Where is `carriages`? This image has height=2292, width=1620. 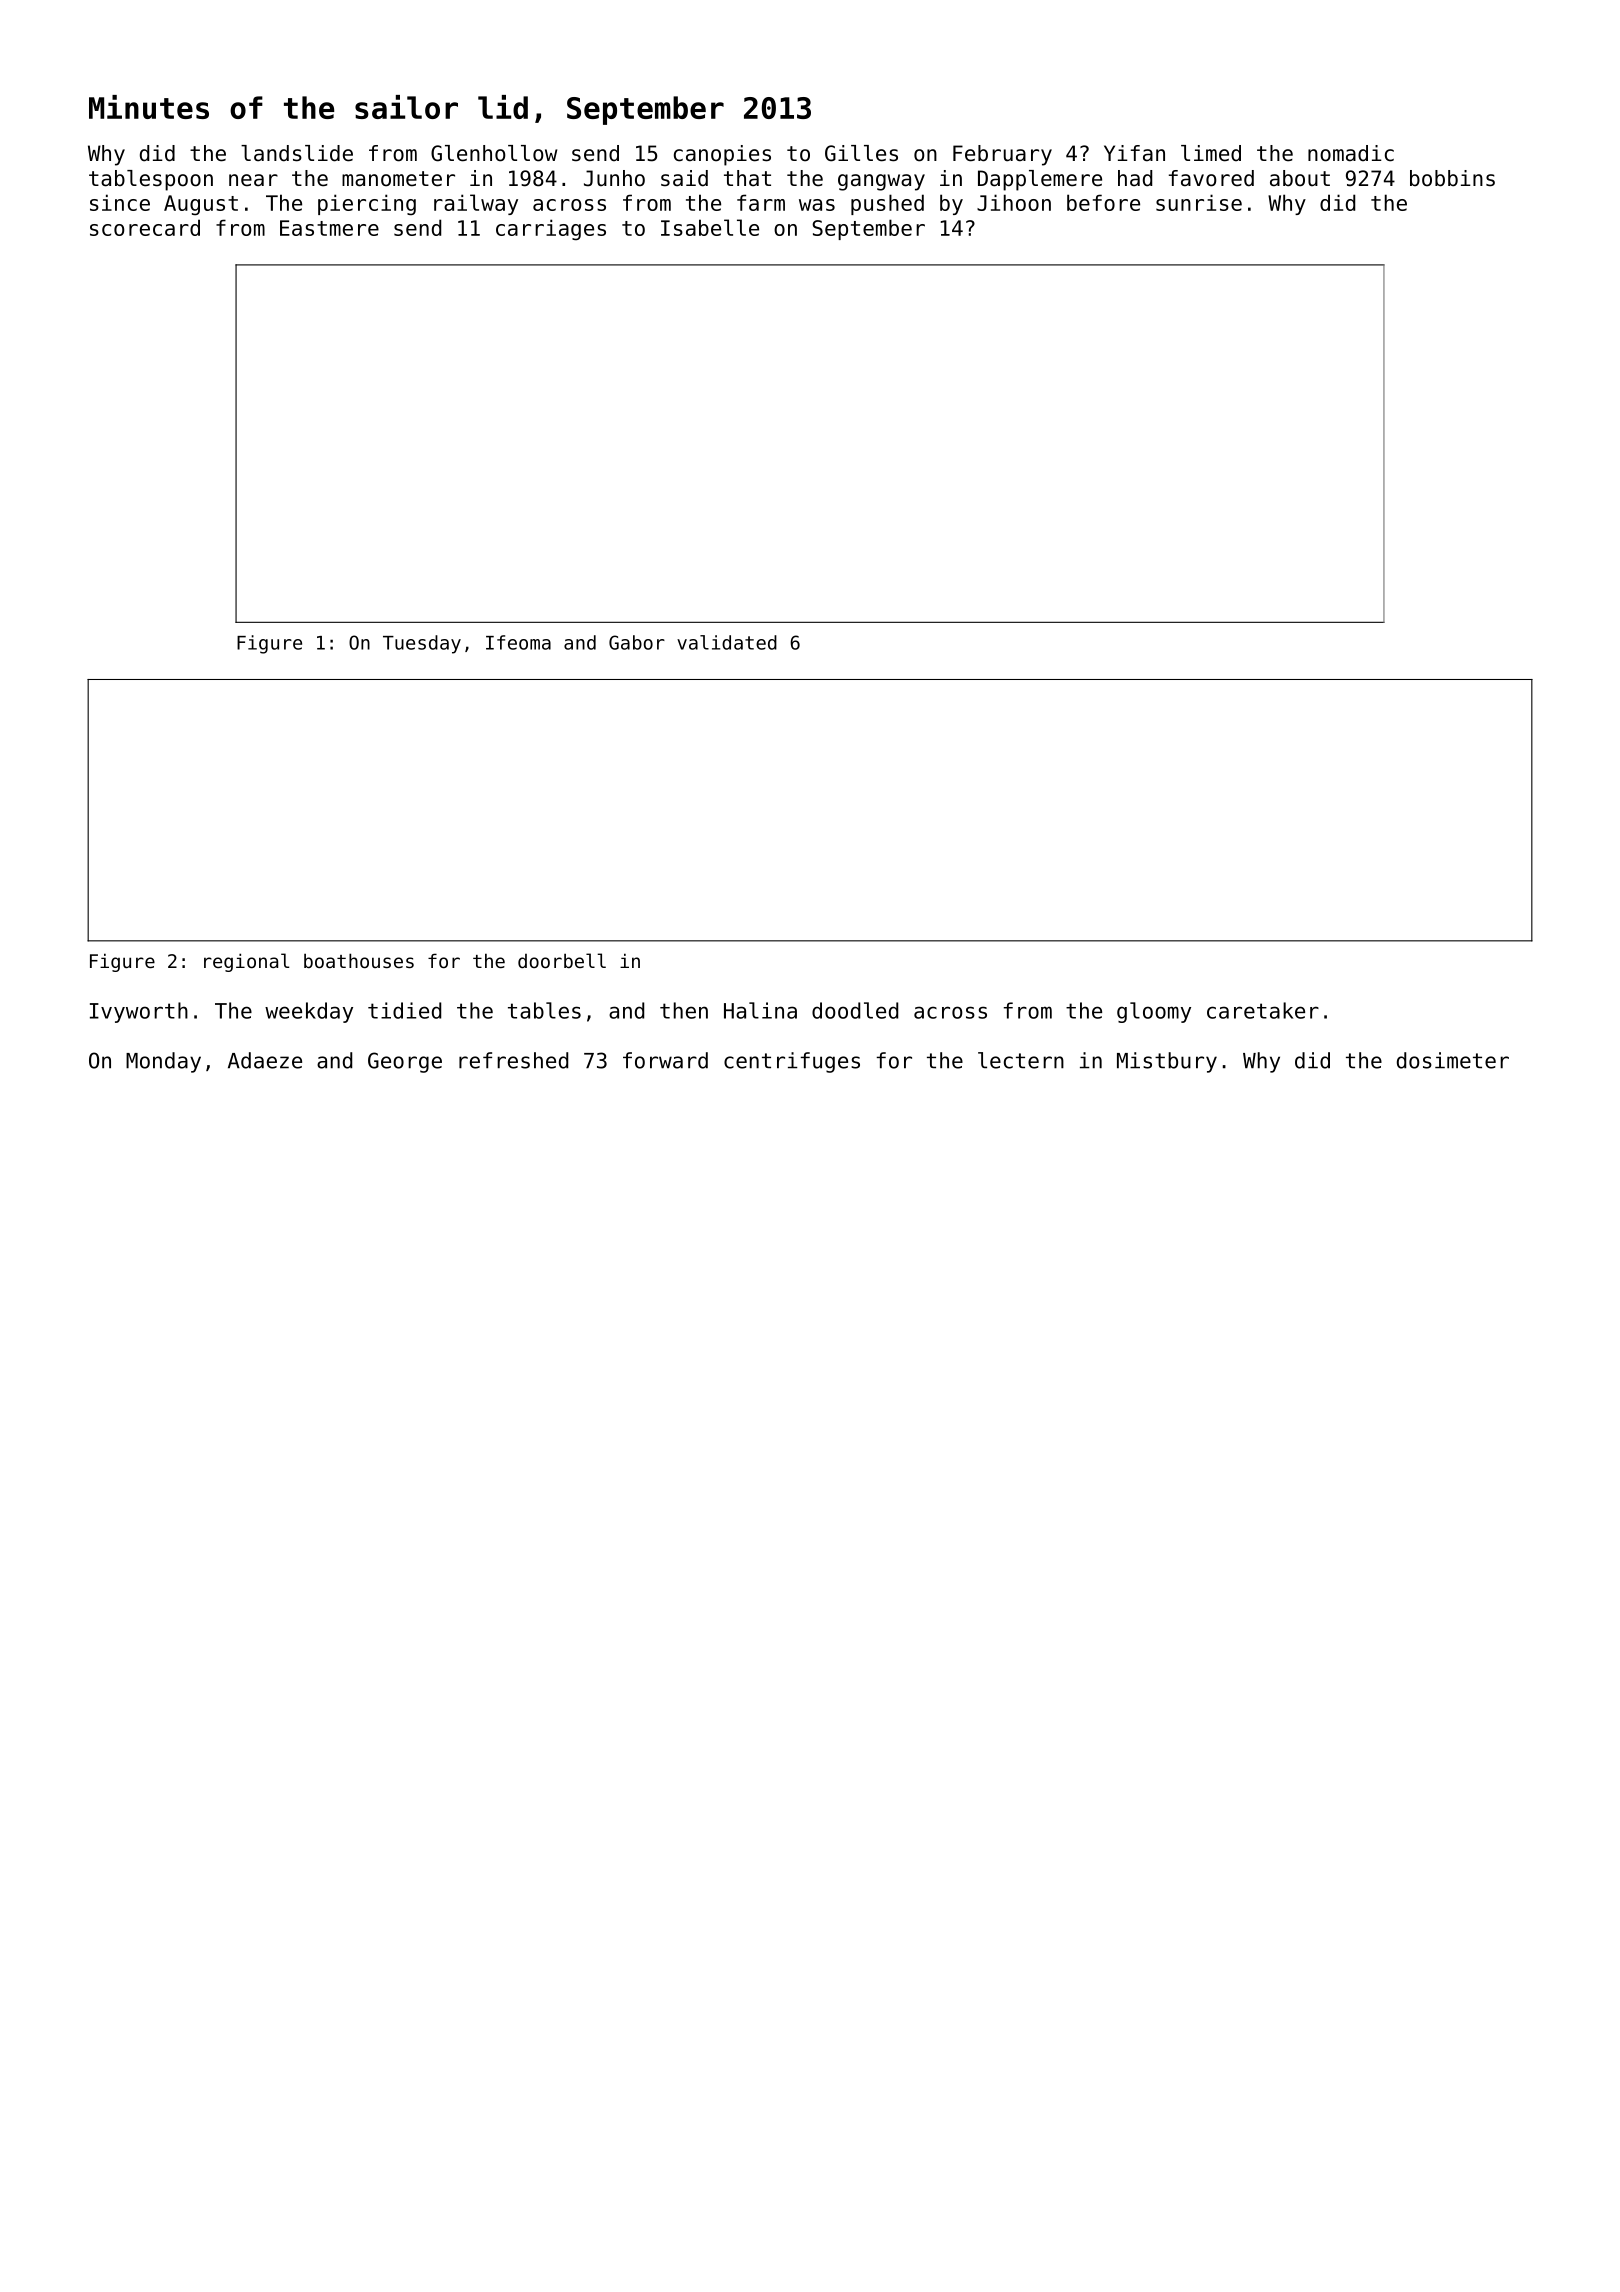 carriages is located at coordinates (551, 229).
